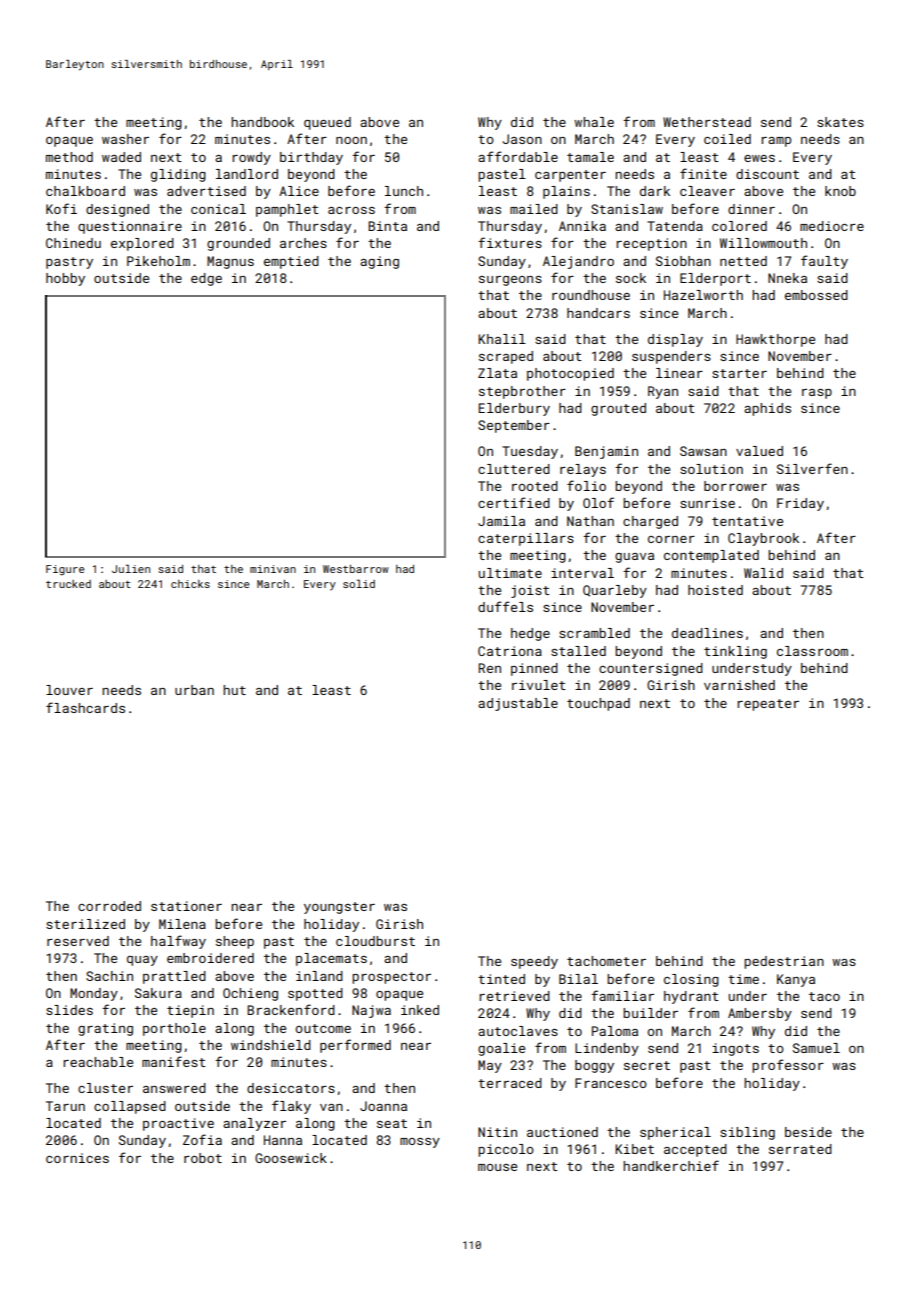  What do you see at coordinates (490, 1066) in the screenshot?
I see `May` at bounding box center [490, 1066].
